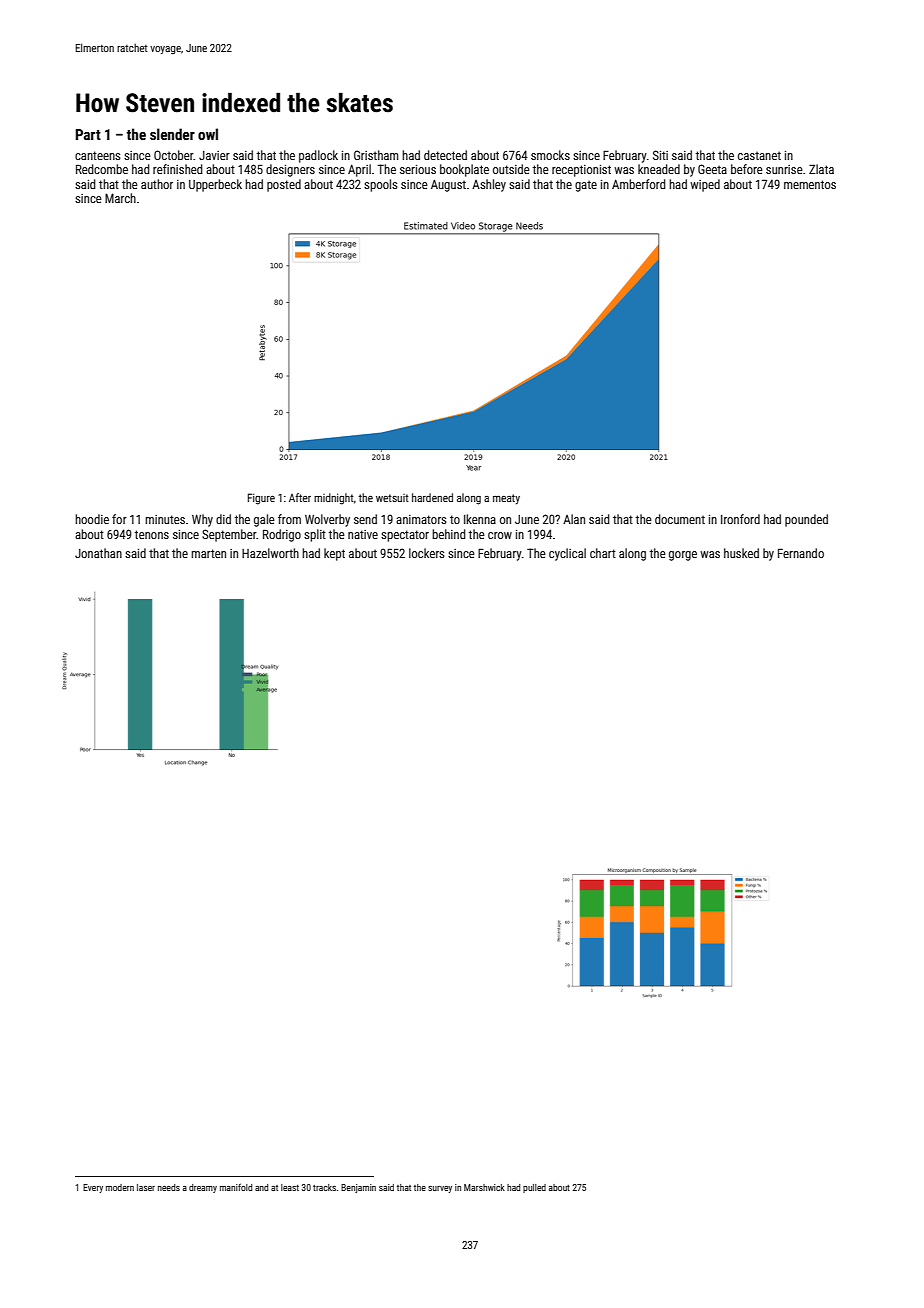 Image resolution: width=924 pixels, height=1308 pixels. Describe the element at coordinates (759, 155) in the screenshot. I see `castanet` at that location.
